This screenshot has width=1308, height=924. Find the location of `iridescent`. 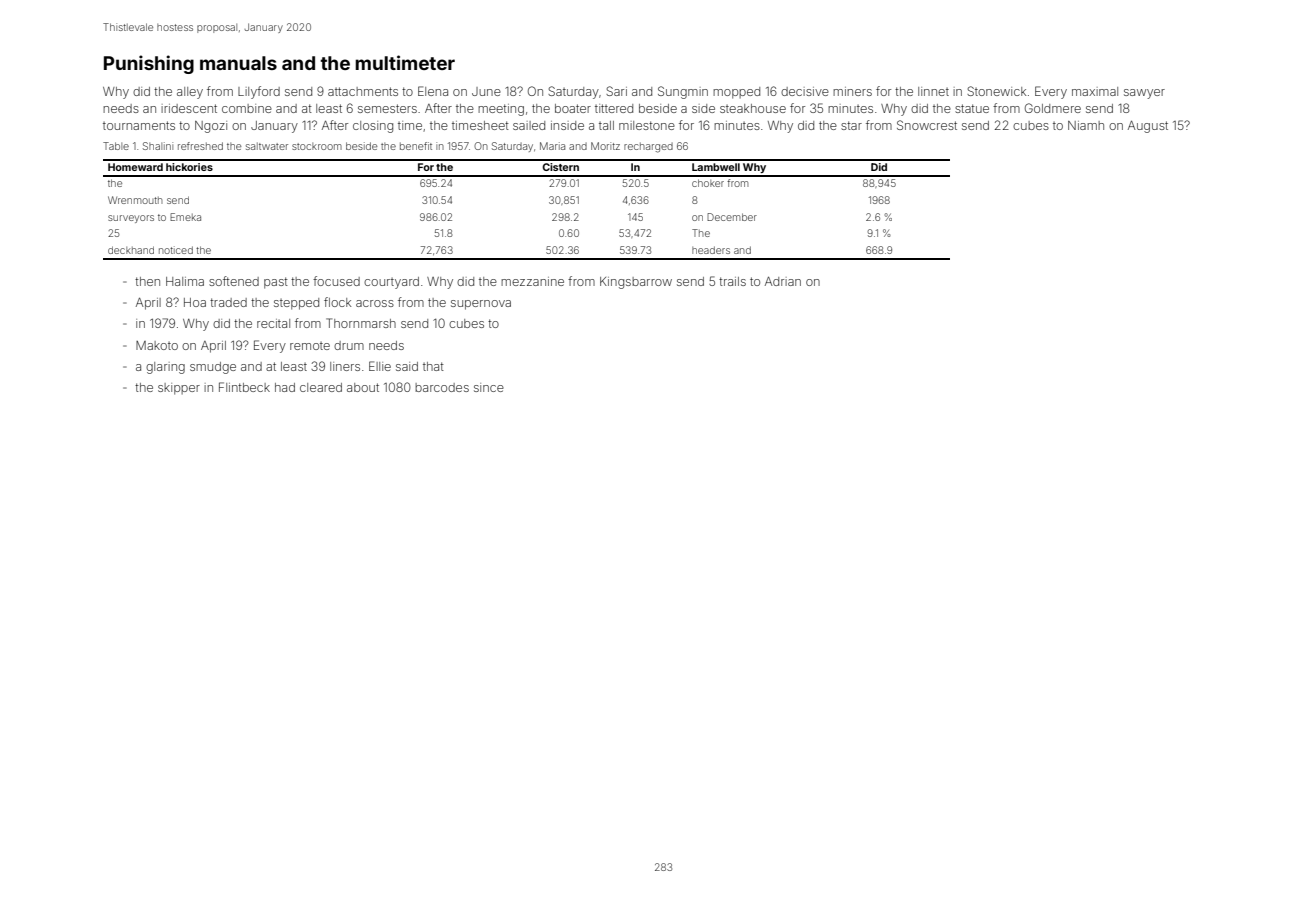

iridescent is located at coordinates (189, 108).
